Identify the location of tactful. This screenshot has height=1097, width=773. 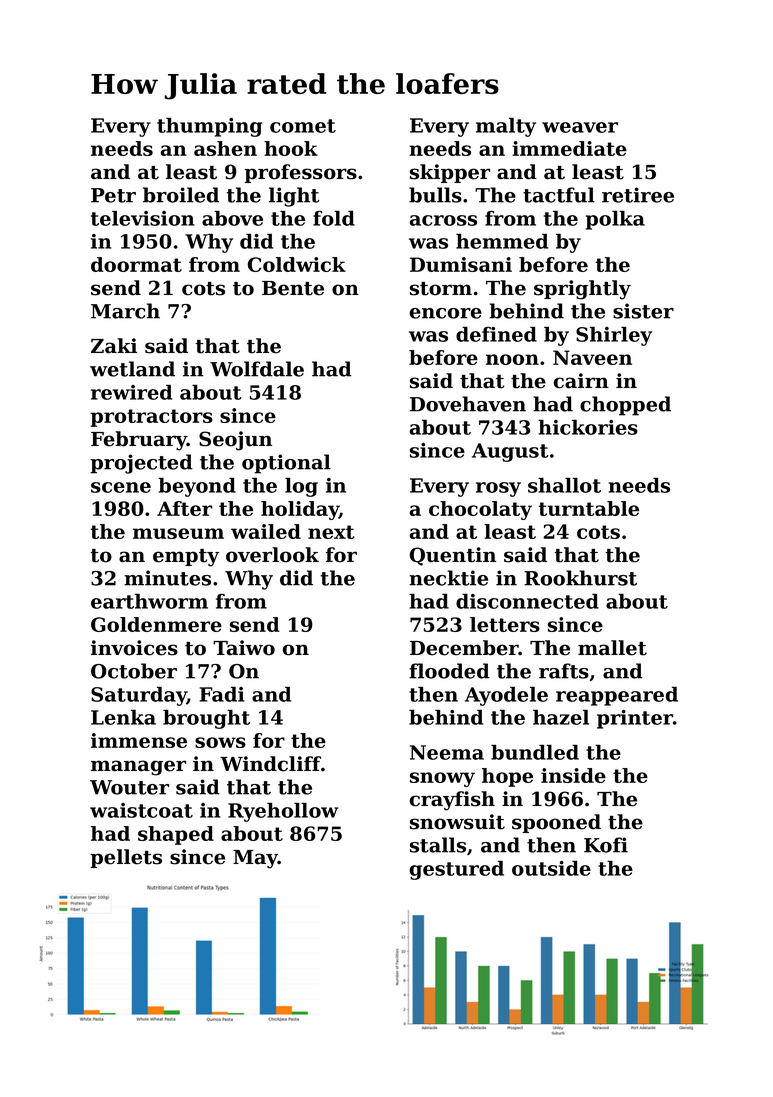
(559, 195).
